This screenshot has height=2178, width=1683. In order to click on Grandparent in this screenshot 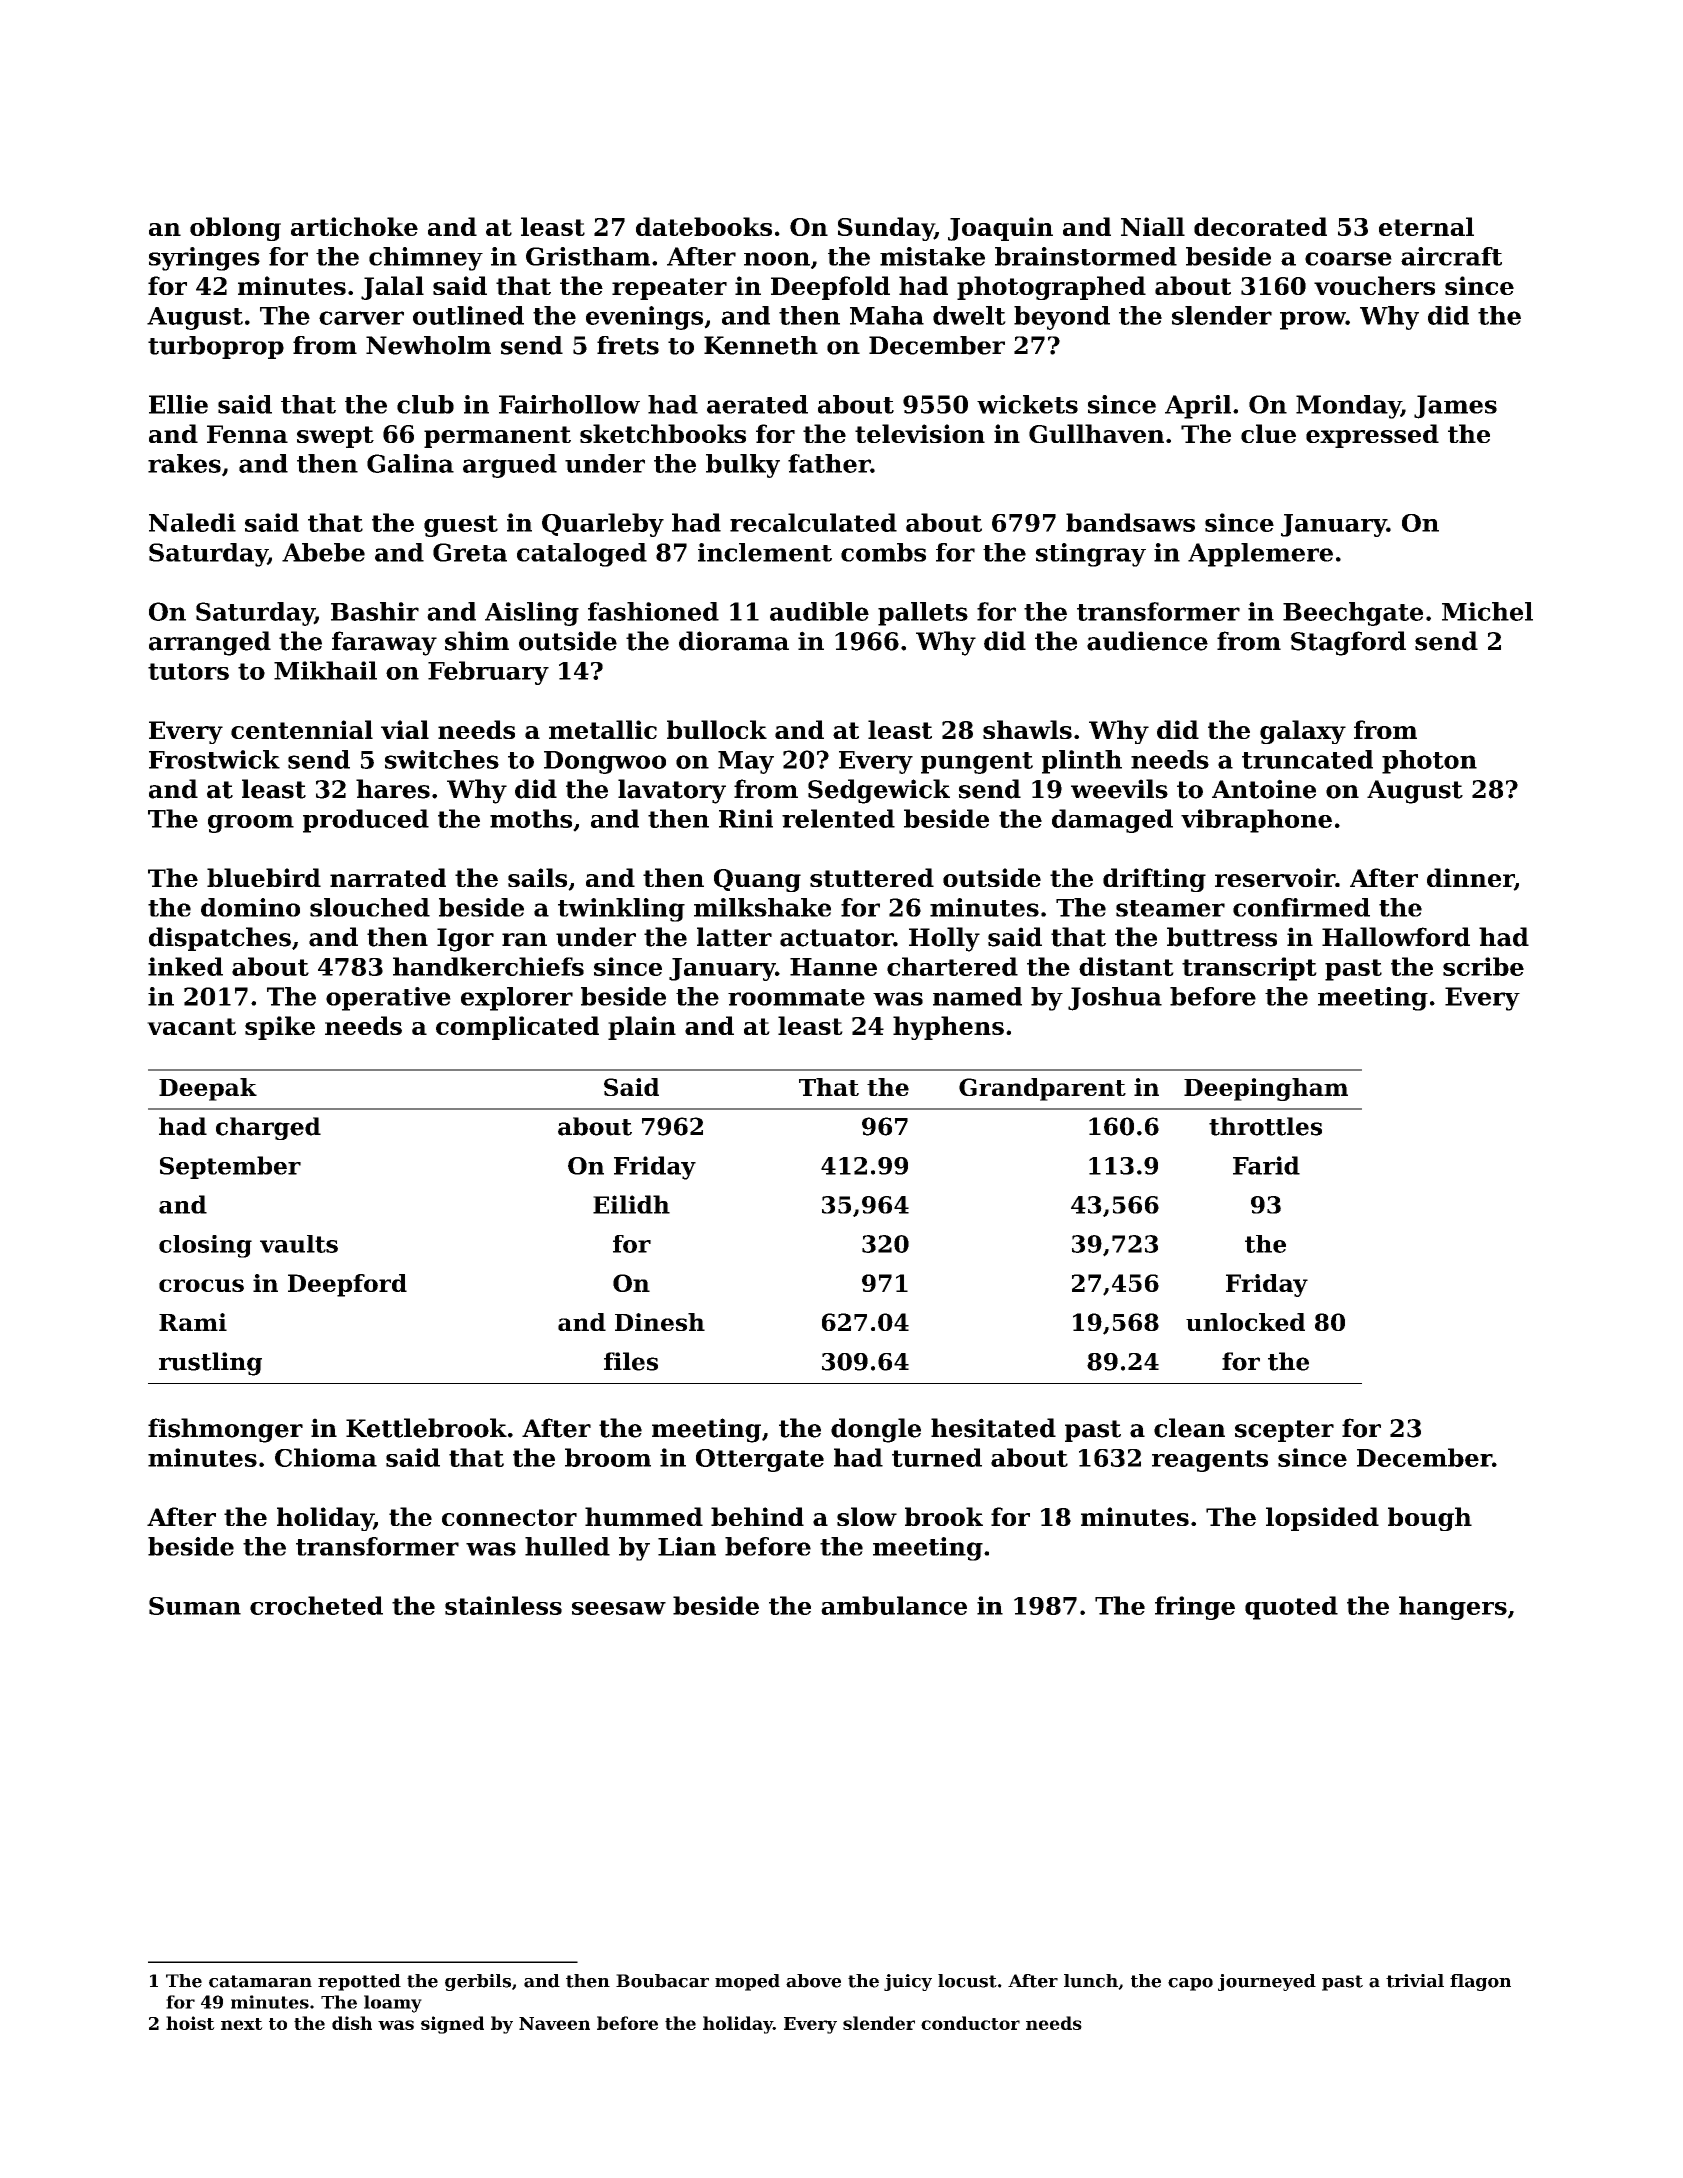, I will do `click(1042, 1089)`.
